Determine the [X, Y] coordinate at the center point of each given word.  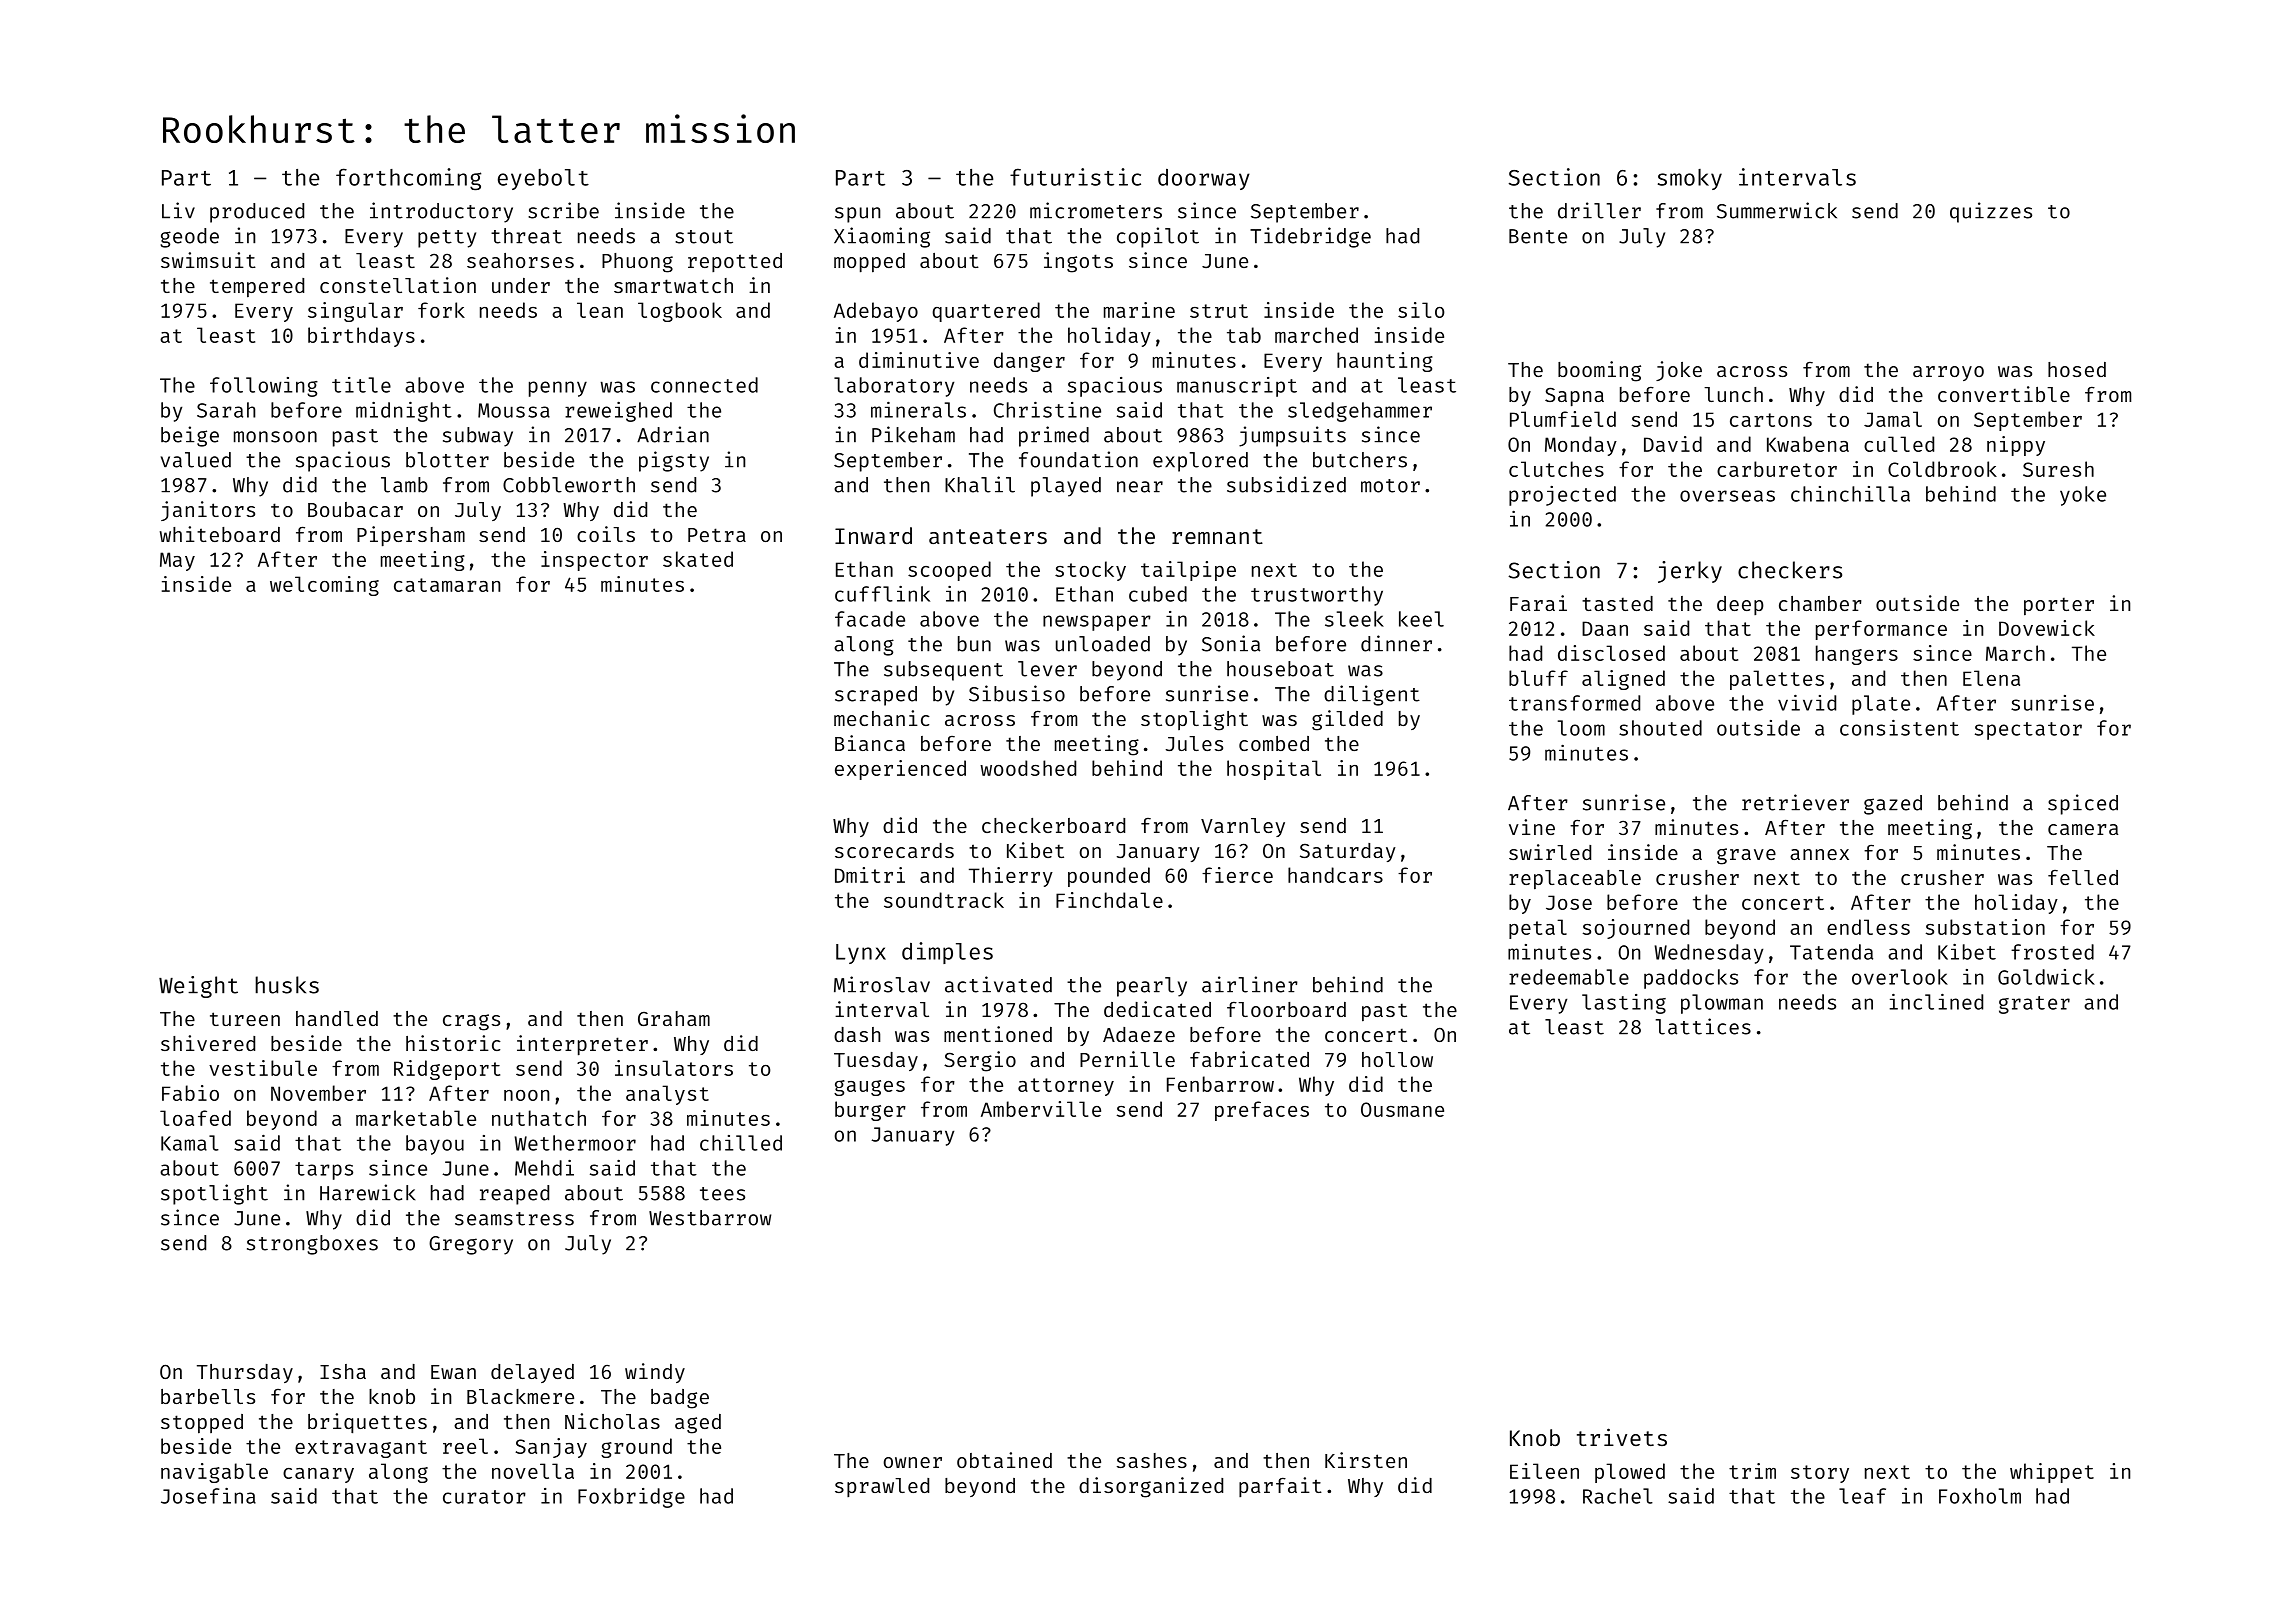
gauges [869, 1088]
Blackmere [520, 1396]
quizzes [1991, 212]
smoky [1690, 179]
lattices [1703, 1026]
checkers [1790, 570]
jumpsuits [1292, 436]
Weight [198, 987]
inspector [594, 561]
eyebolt [543, 179]
